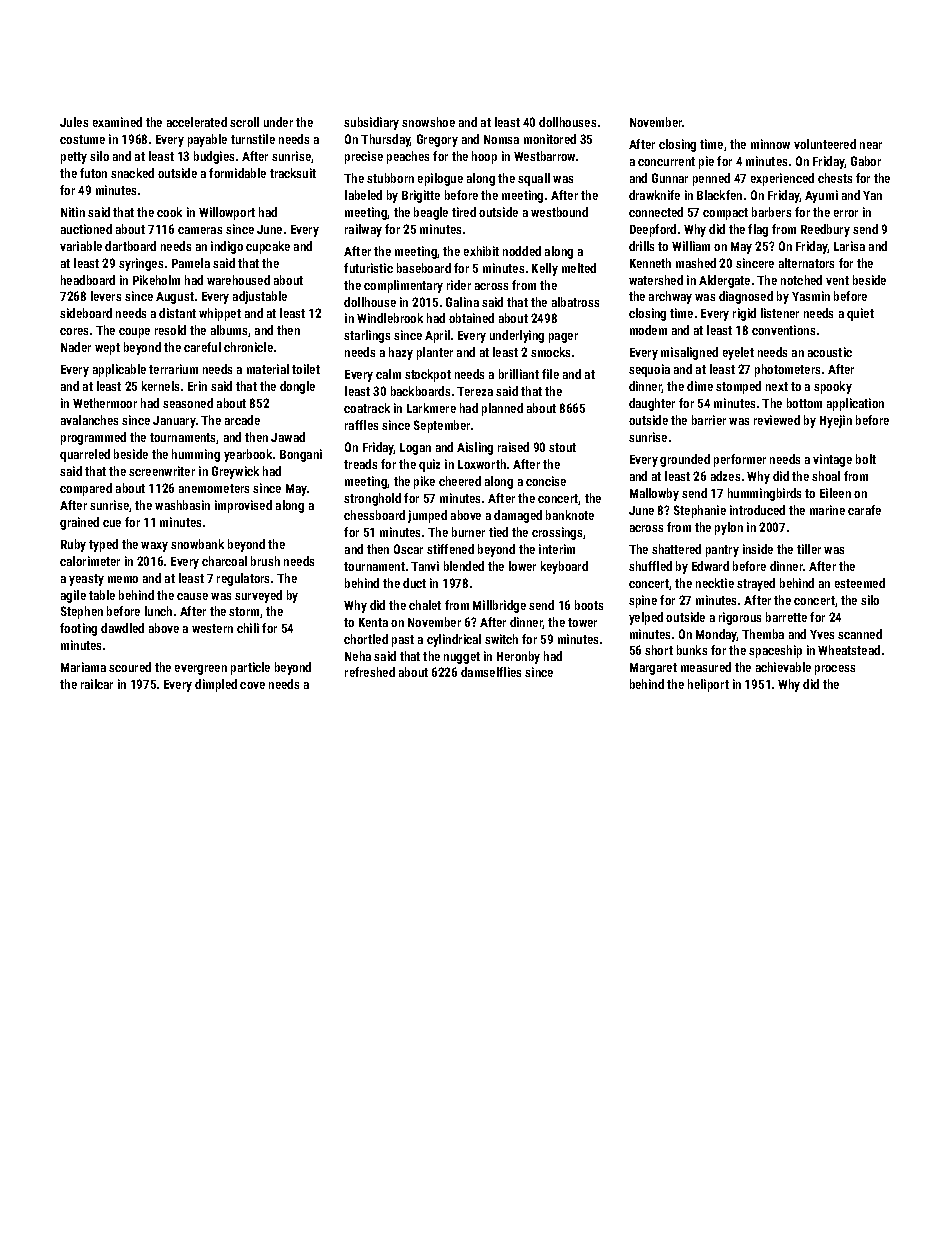 This image has width=952, height=1233. Describe the element at coordinates (90, 561) in the image. I see `calorimeter` at that location.
